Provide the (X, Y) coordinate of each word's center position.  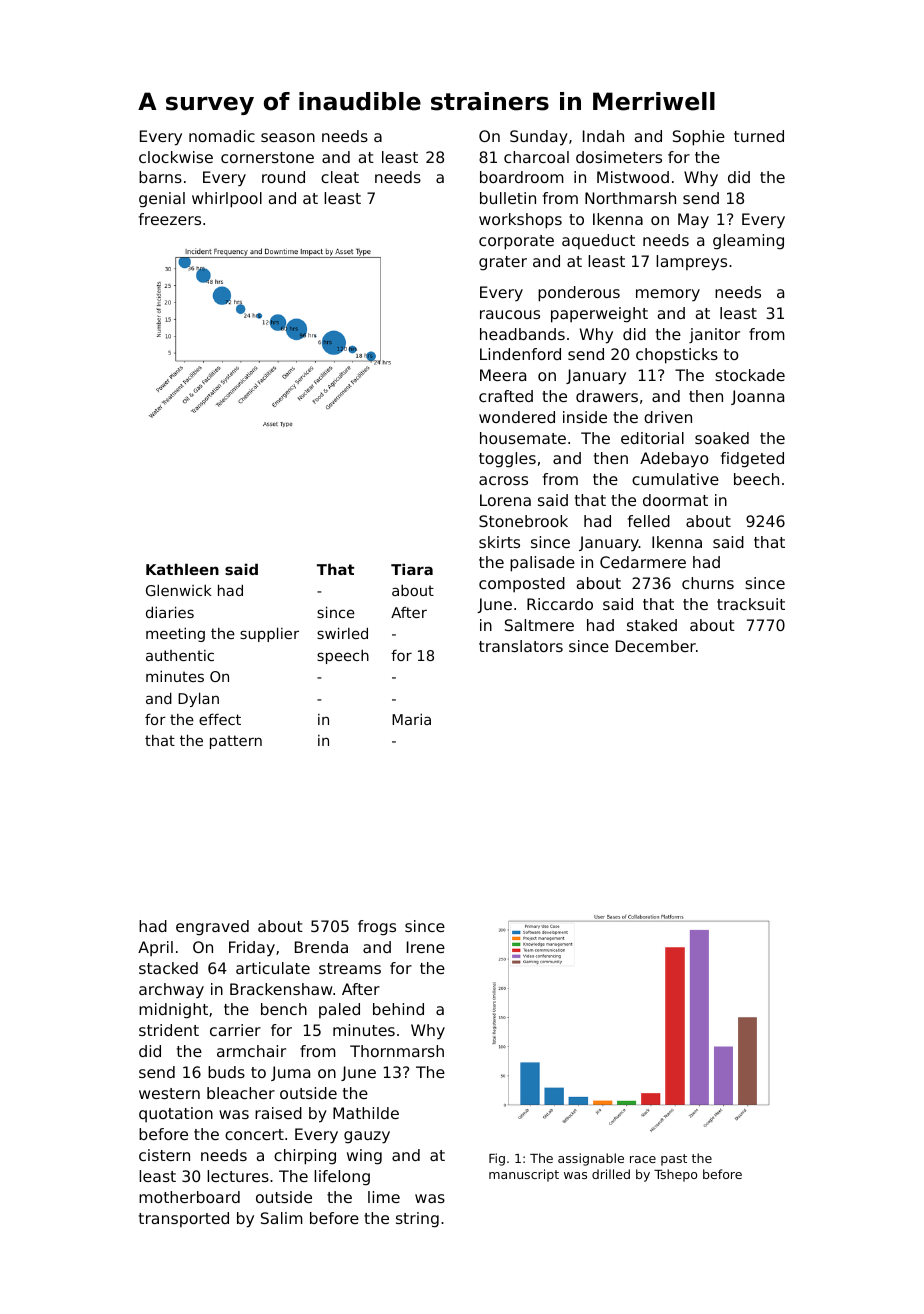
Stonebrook (523, 521)
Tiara (412, 569)
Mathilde (366, 1113)
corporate (516, 242)
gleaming (748, 242)
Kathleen (182, 569)
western (169, 1093)
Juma (290, 1073)
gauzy (367, 1137)
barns (160, 177)
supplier (269, 634)
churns (708, 583)
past (674, 1160)
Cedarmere (643, 562)
